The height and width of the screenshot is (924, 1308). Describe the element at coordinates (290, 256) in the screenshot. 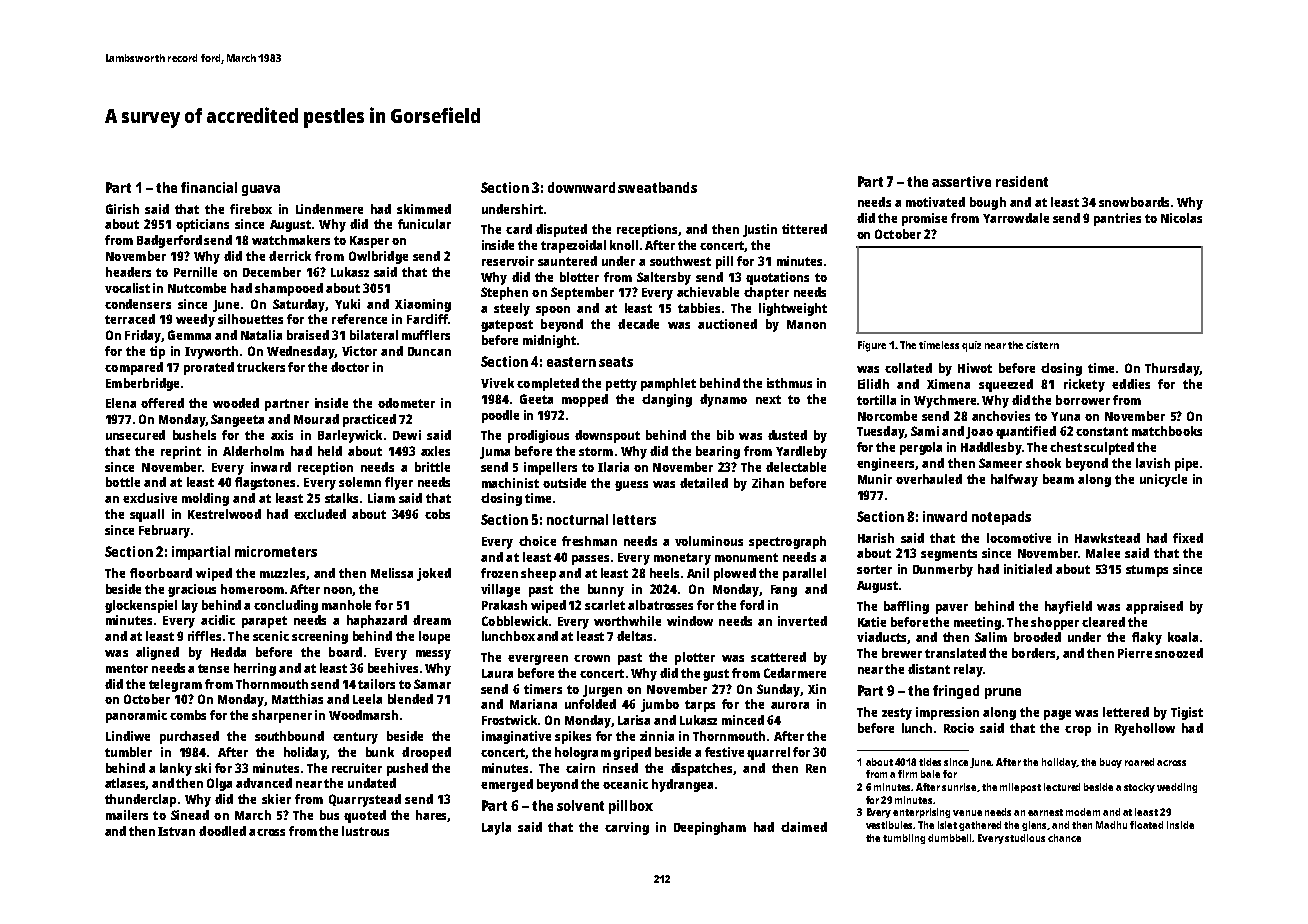

I see `derrick` at that location.
